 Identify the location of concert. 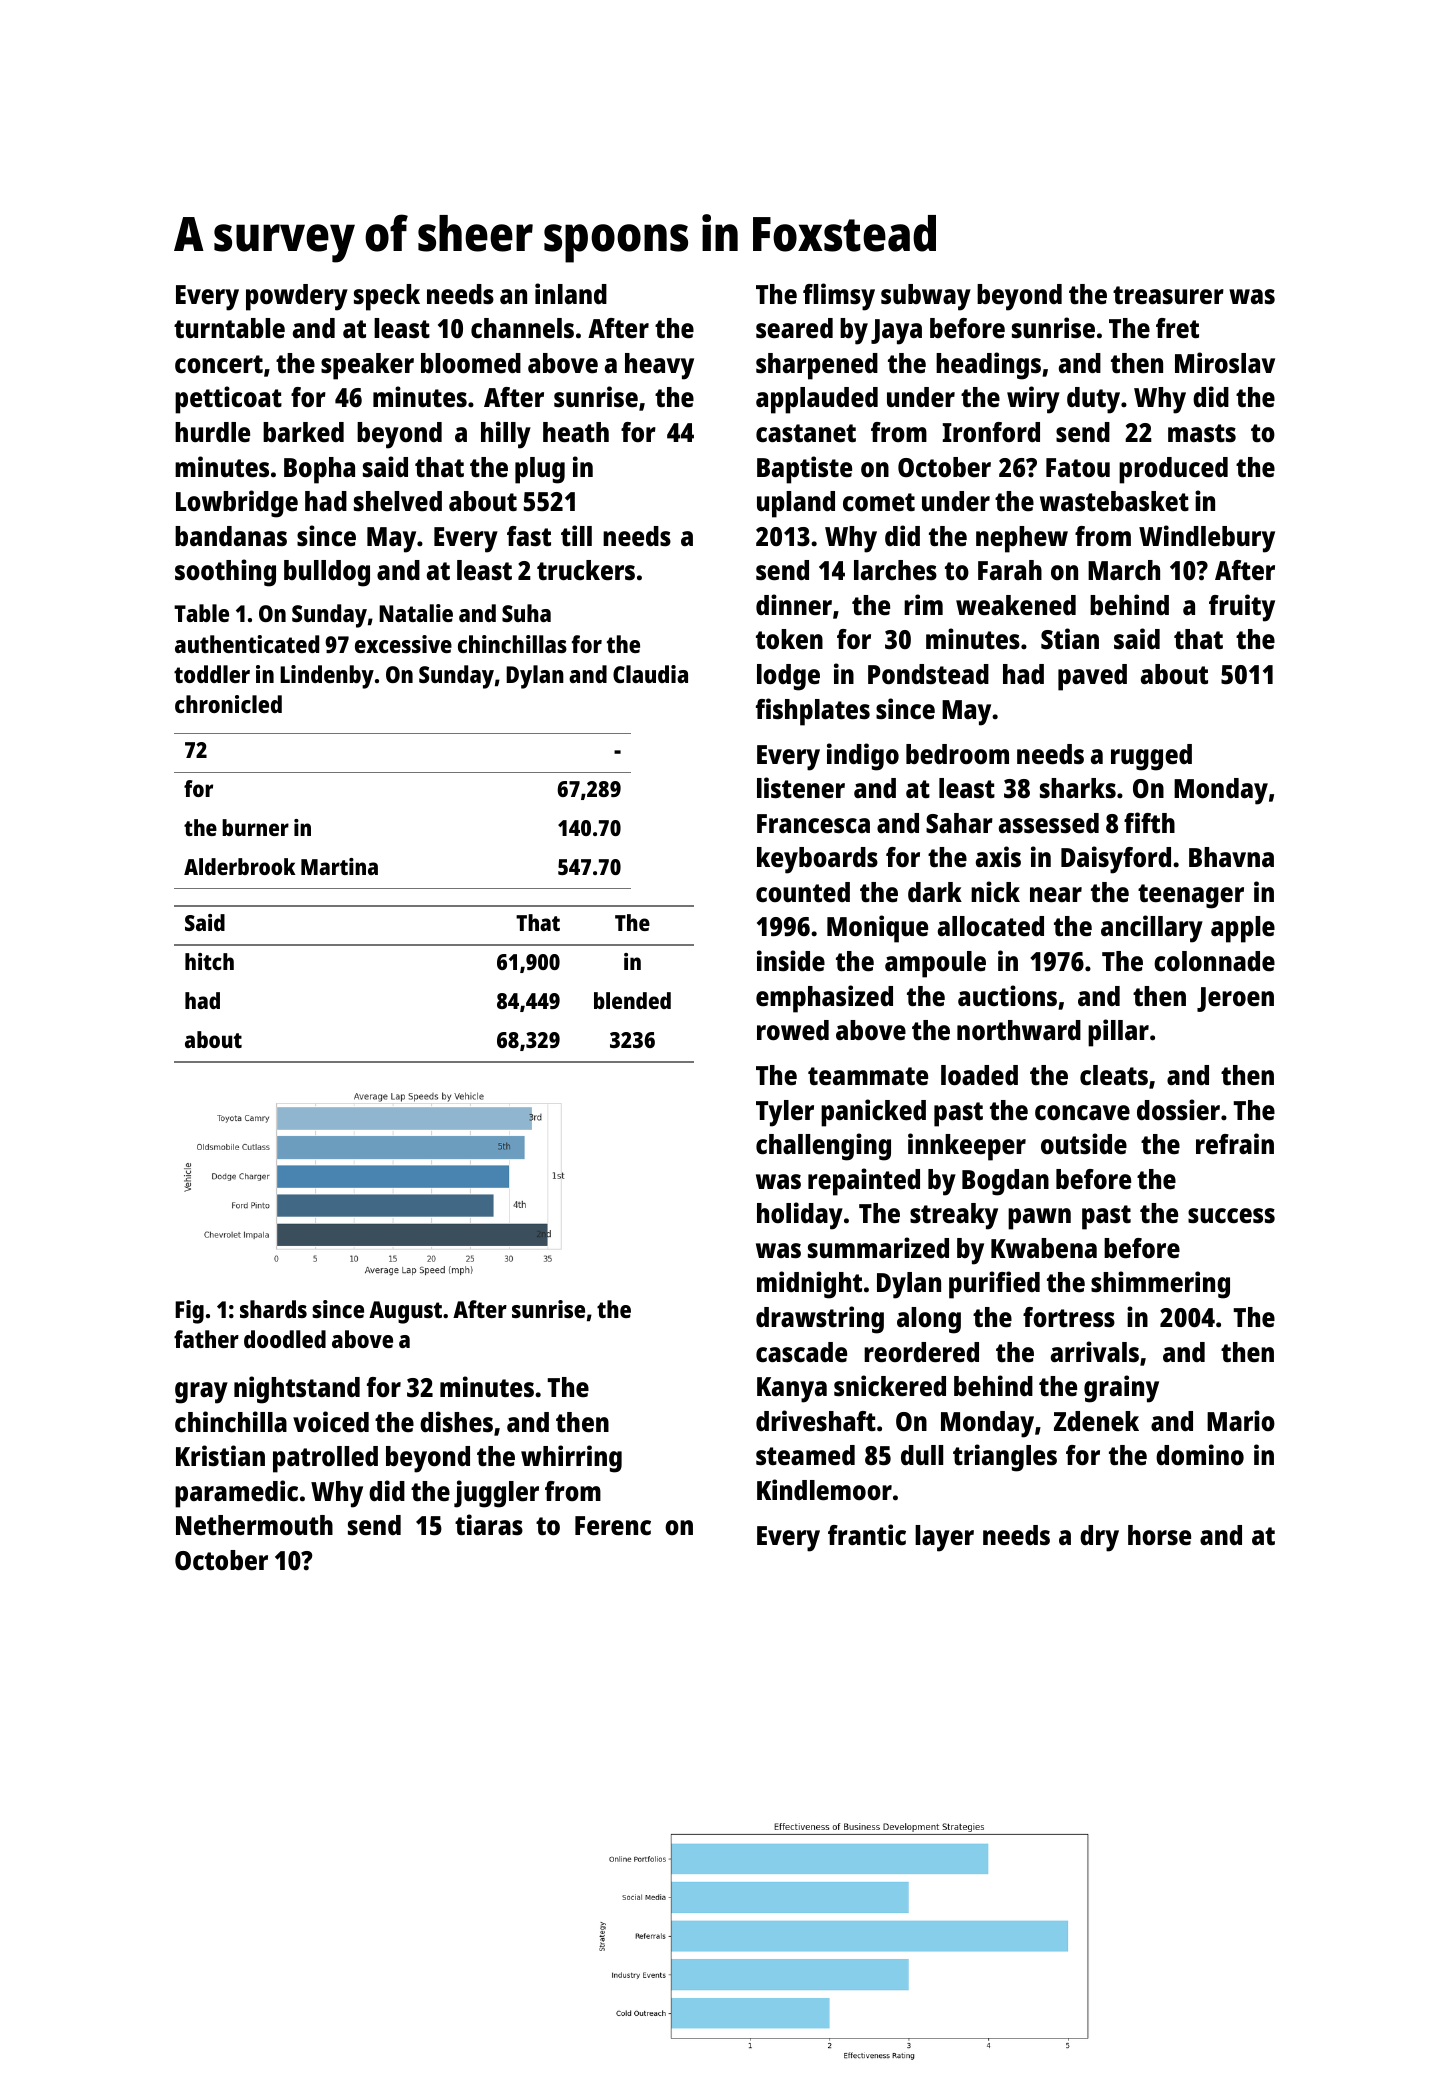
(219, 364).
